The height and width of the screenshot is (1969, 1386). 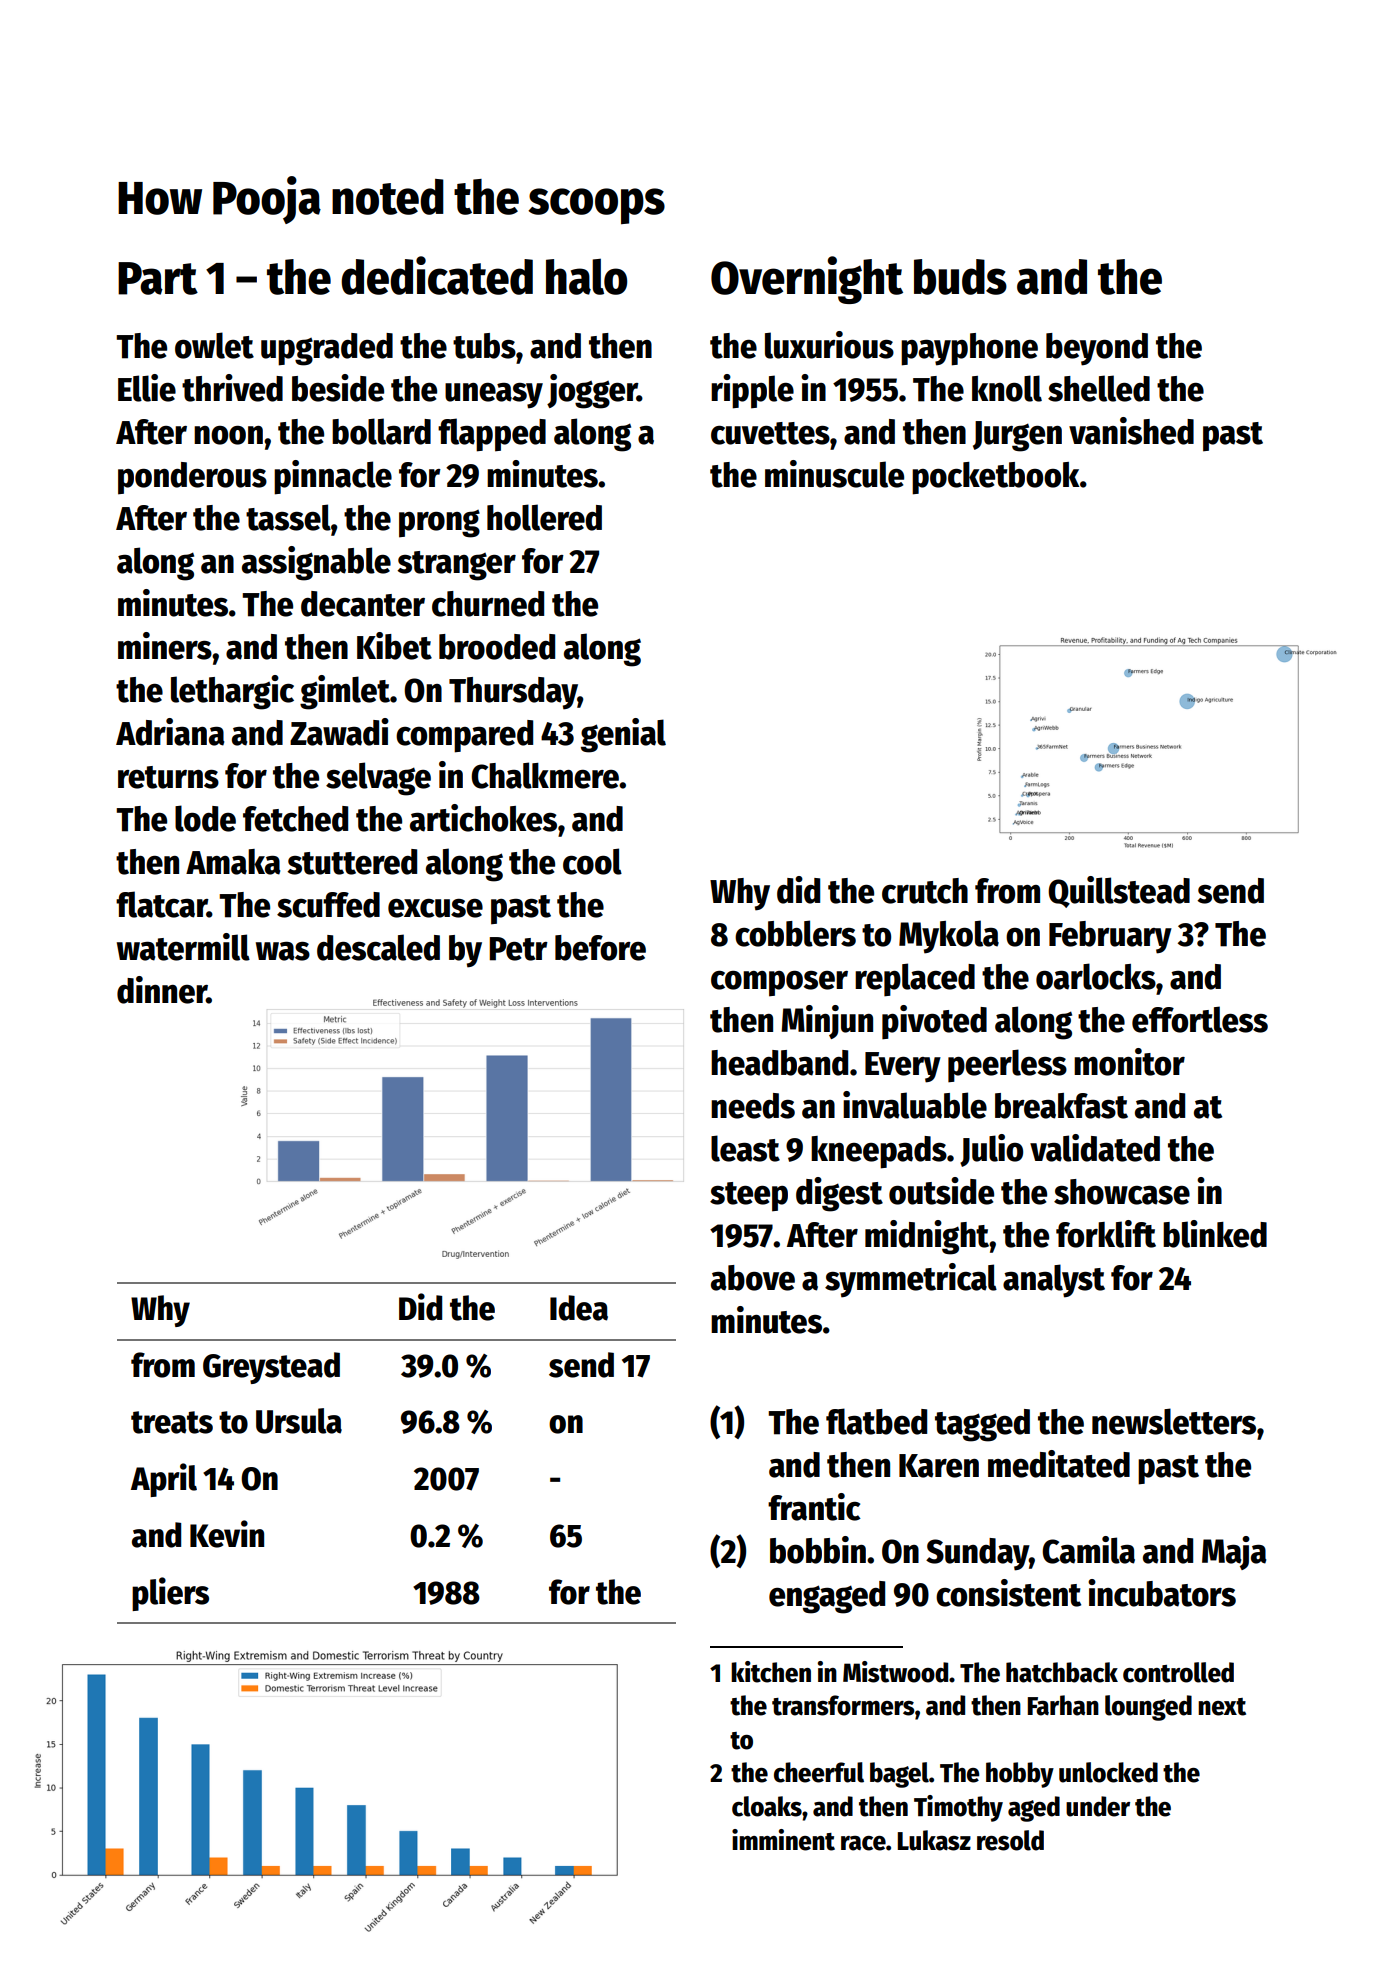 What do you see at coordinates (753, 1278) in the screenshot?
I see `above` at bounding box center [753, 1278].
